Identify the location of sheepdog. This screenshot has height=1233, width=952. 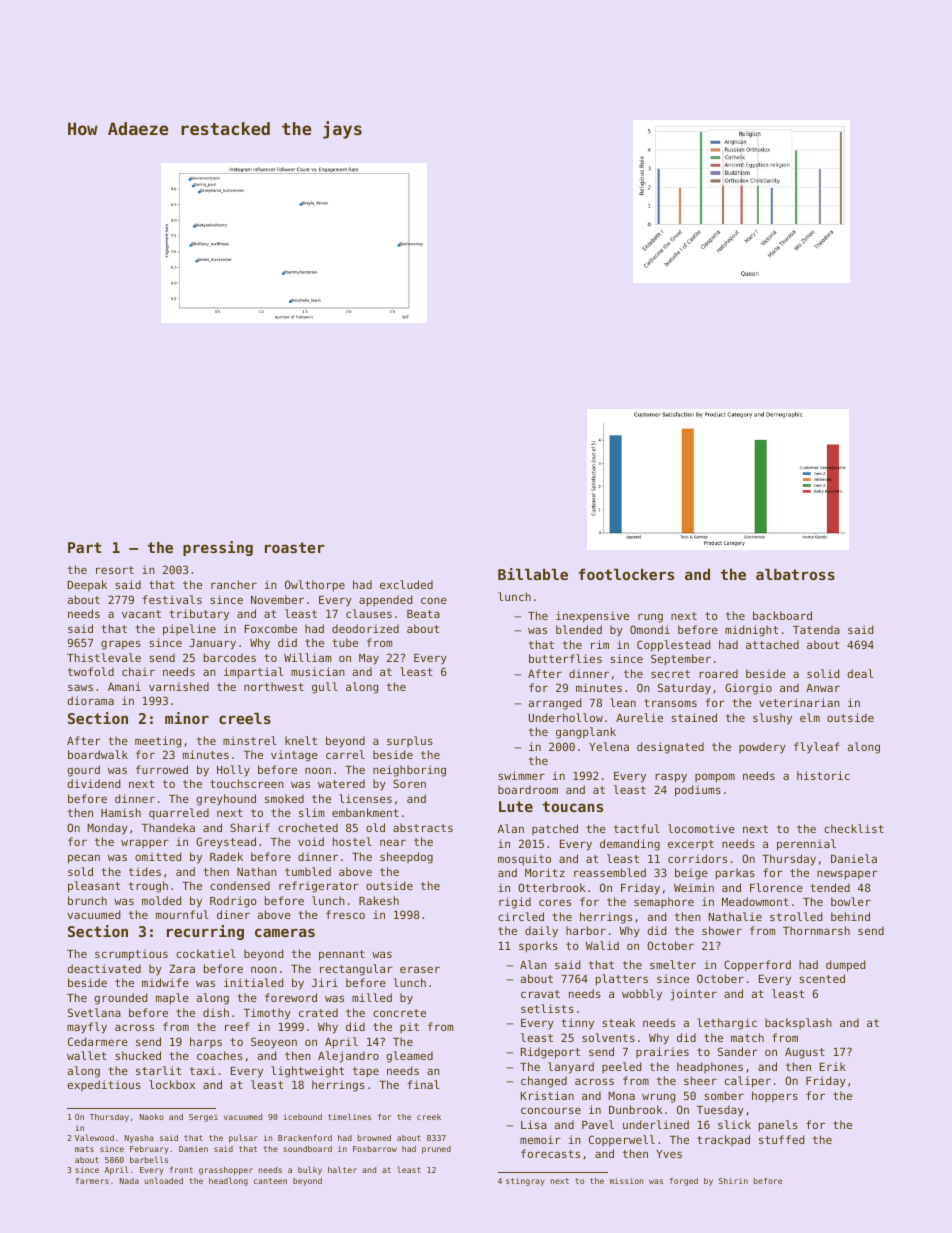
(406, 858).
